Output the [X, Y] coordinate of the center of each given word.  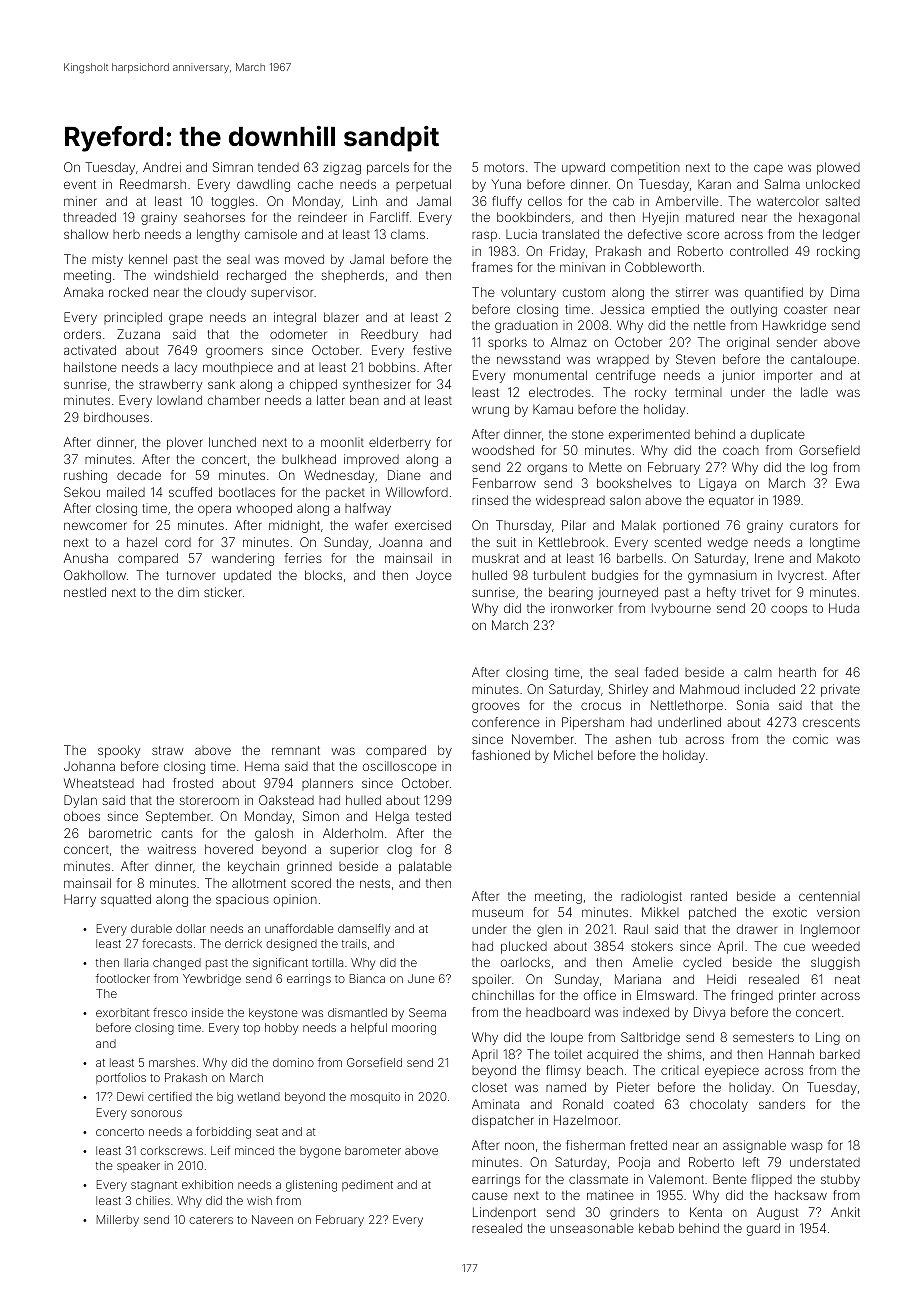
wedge [728, 543]
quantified [774, 293]
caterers [211, 1220]
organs [547, 469]
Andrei [162, 167]
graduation [526, 326]
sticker [223, 592]
